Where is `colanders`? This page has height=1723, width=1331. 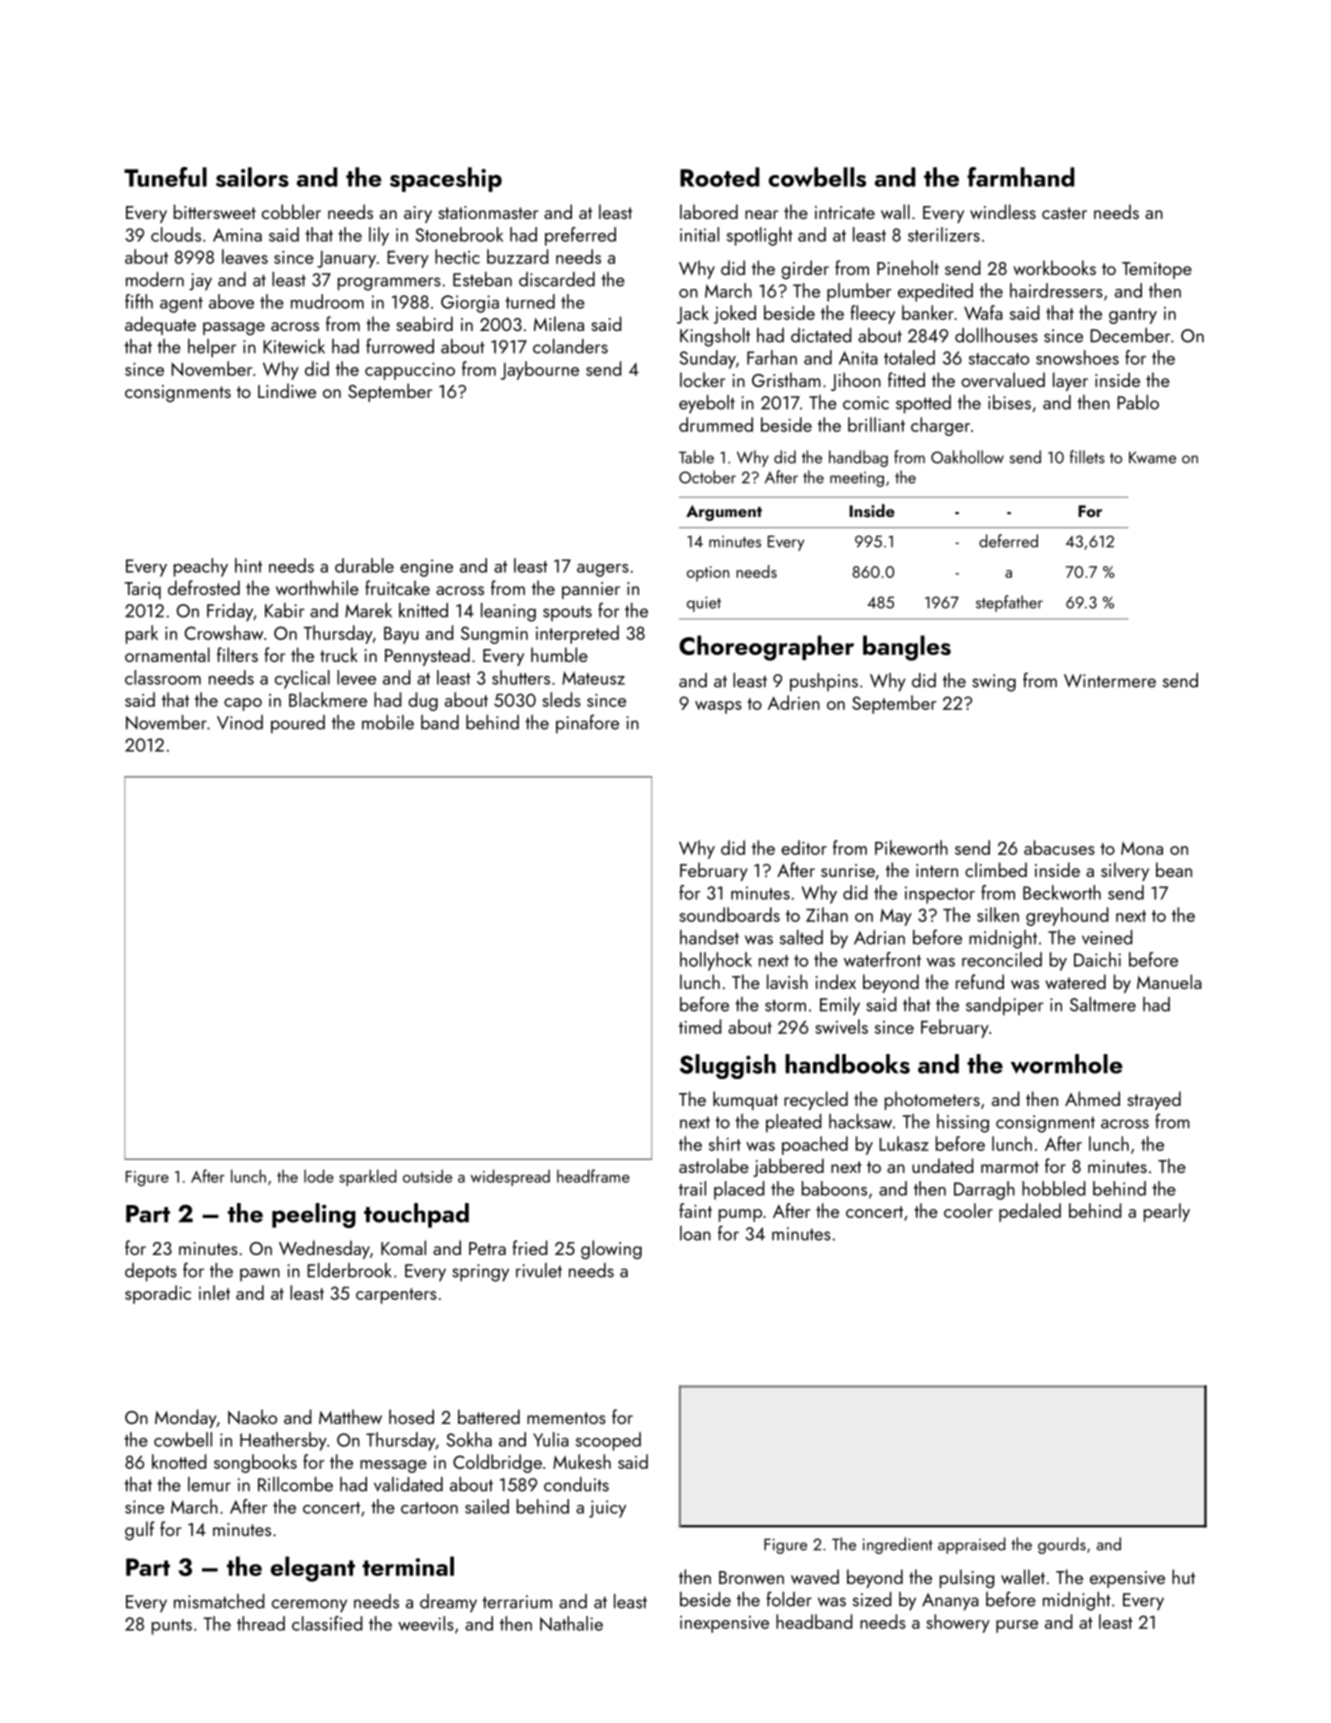
colanders is located at coordinates (570, 346).
